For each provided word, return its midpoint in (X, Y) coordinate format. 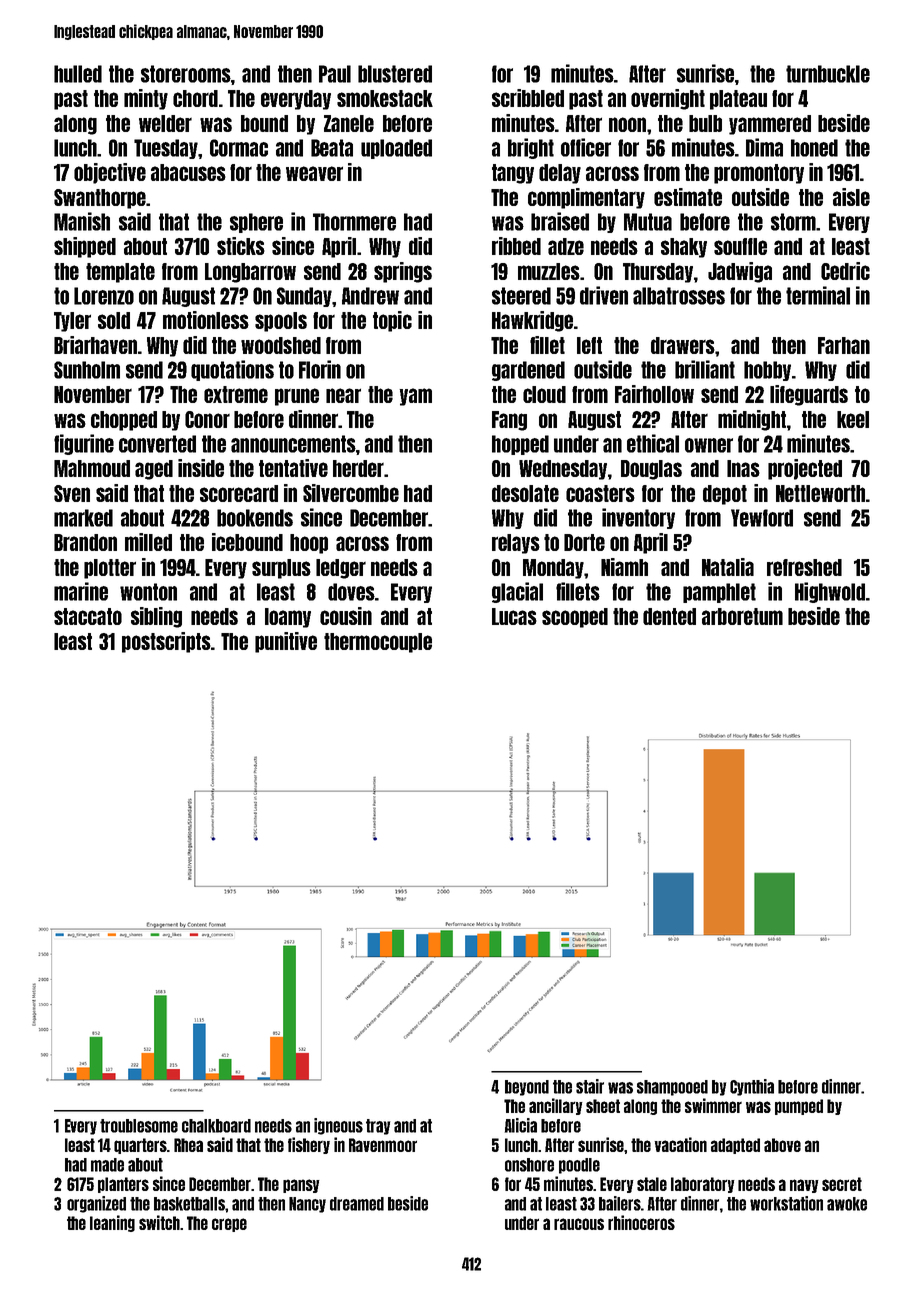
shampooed (672, 1088)
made (107, 1165)
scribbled (528, 98)
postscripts (166, 642)
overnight (668, 99)
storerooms (186, 74)
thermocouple (378, 643)
